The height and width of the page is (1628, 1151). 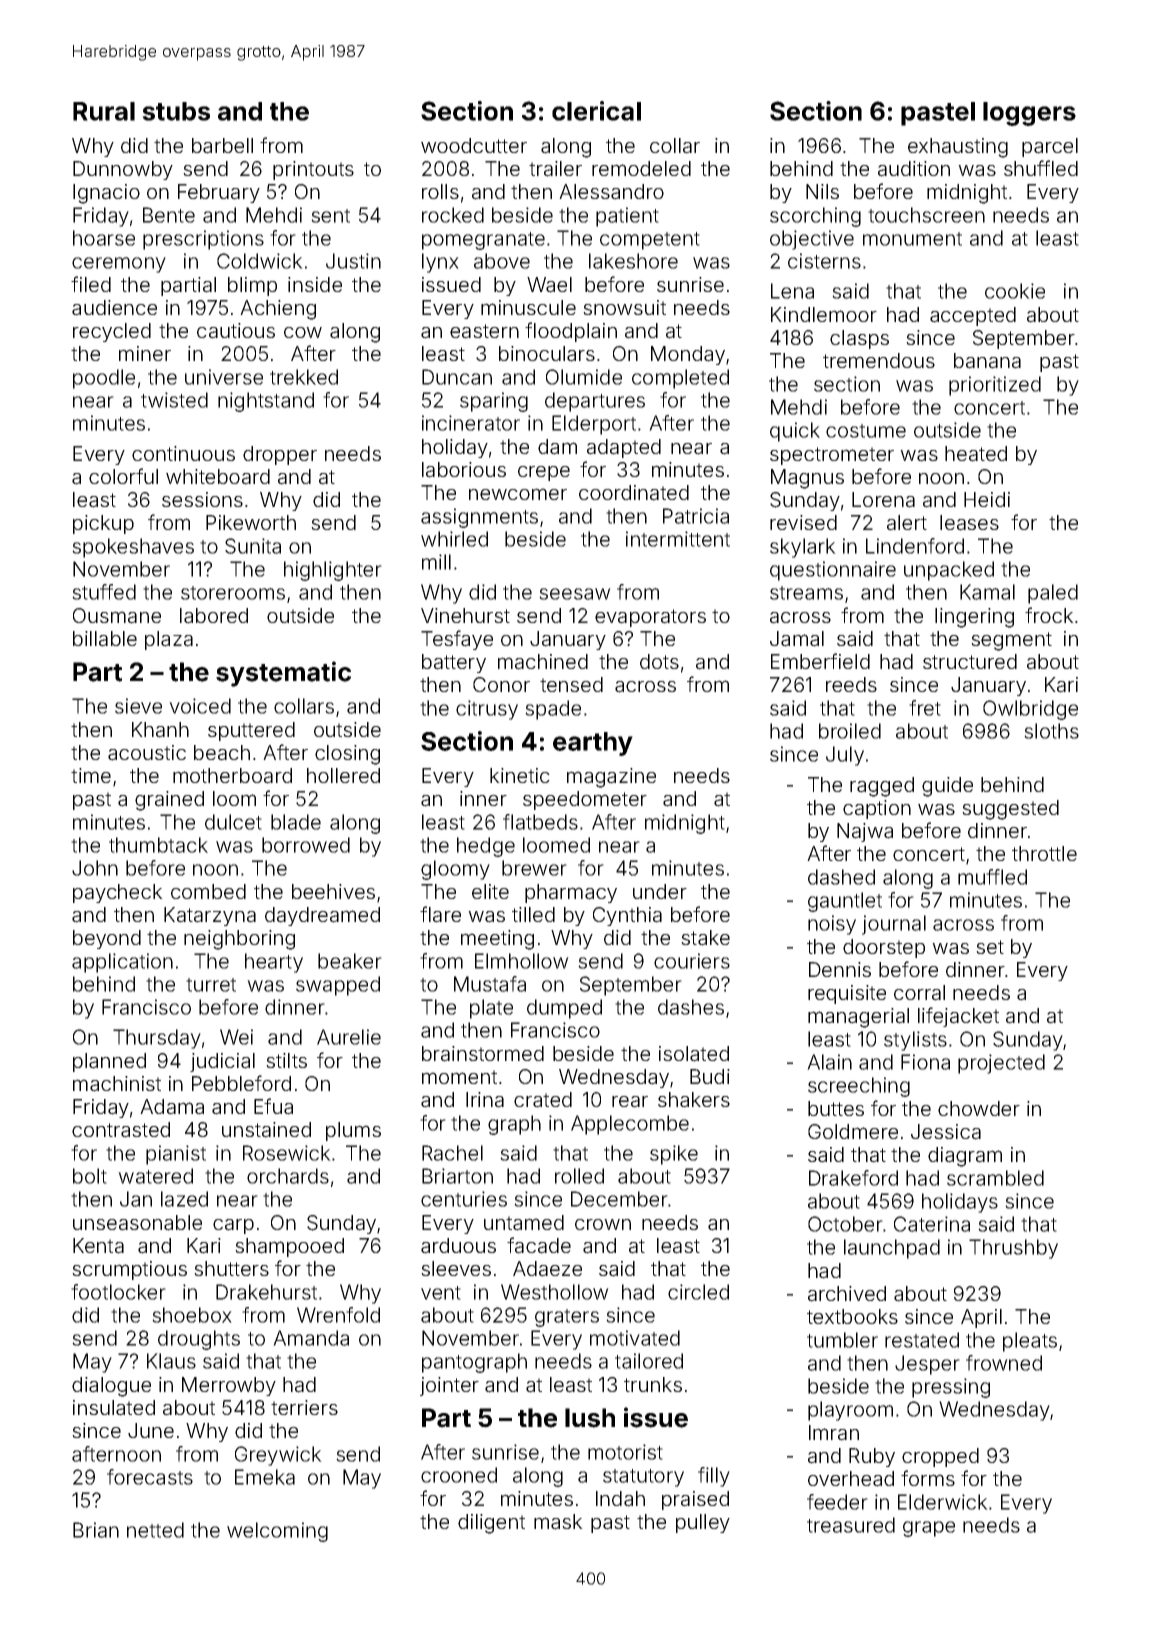 What do you see at coordinates (987, 499) in the page?
I see `Heidi` at bounding box center [987, 499].
